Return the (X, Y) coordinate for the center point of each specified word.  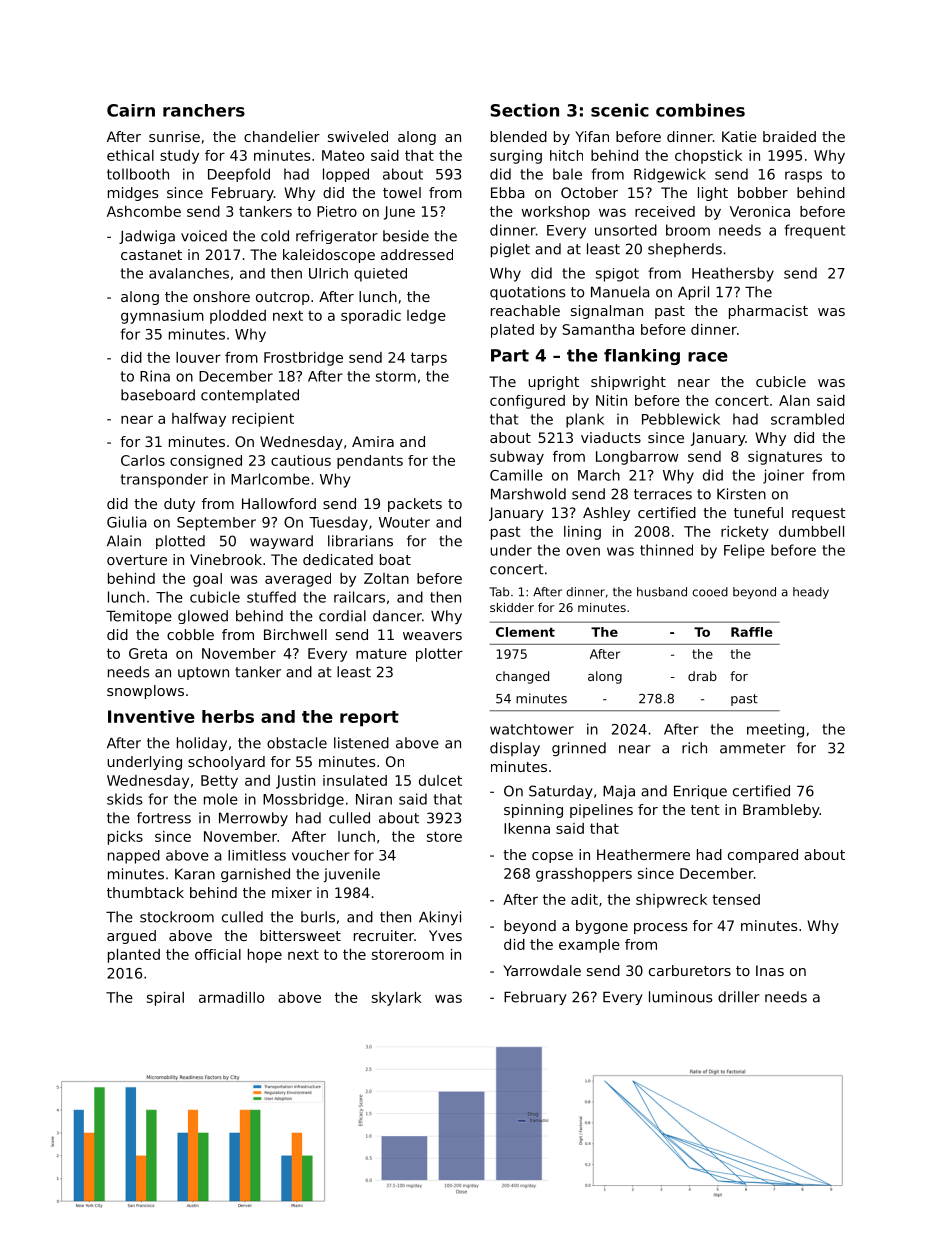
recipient (263, 420)
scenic (620, 110)
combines (700, 110)
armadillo (231, 997)
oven (583, 551)
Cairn (131, 110)
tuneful (758, 512)
